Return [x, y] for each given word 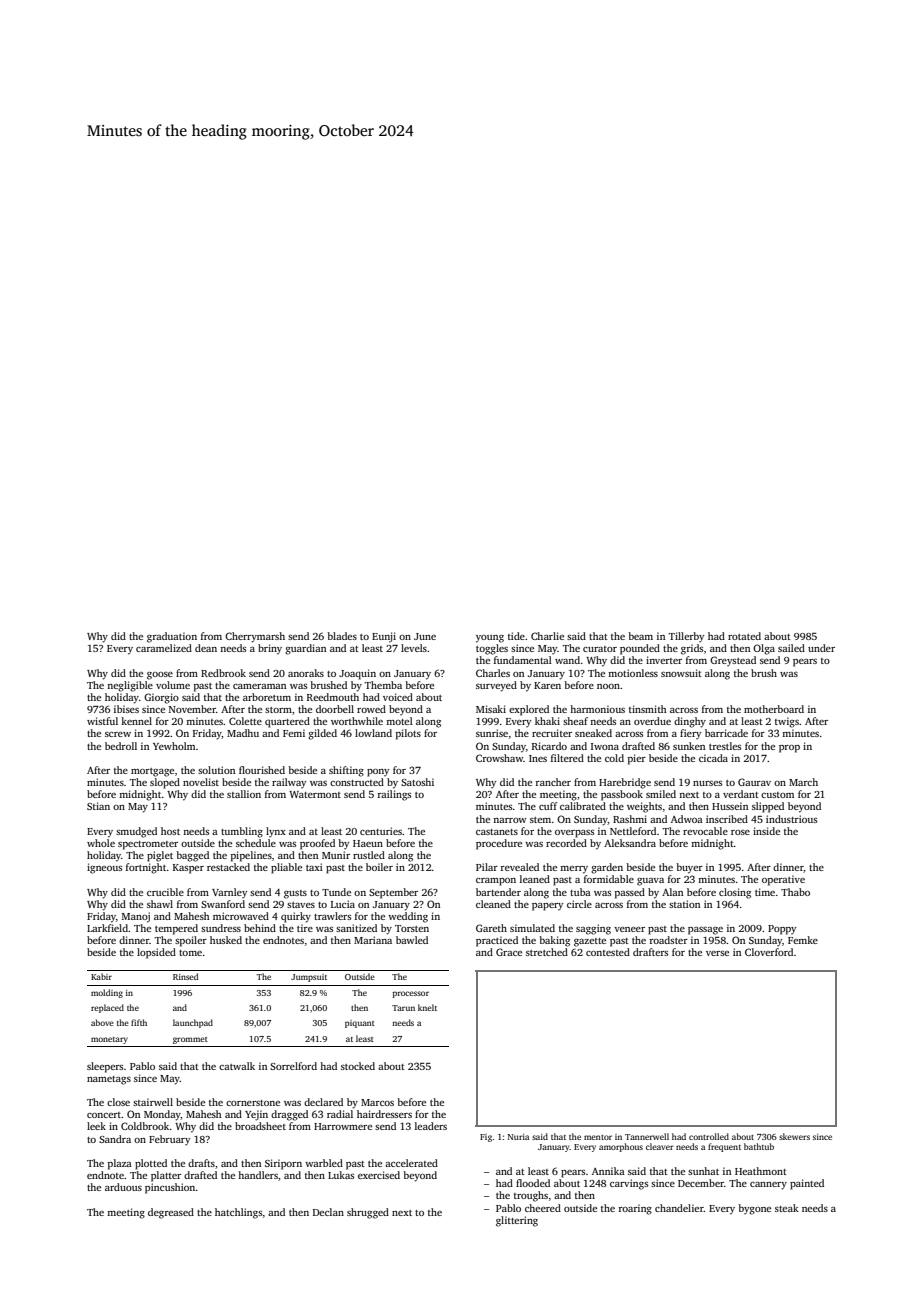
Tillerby [686, 637]
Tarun [403, 1008]
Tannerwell [647, 1136]
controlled [709, 1136]
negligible [130, 686]
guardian [305, 649]
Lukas [341, 1175]
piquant [360, 1024]
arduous [123, 1187]
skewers [794, 1136]
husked [226, 940]
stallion [244, 794]
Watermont [315, 794]
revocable [705, 831]
